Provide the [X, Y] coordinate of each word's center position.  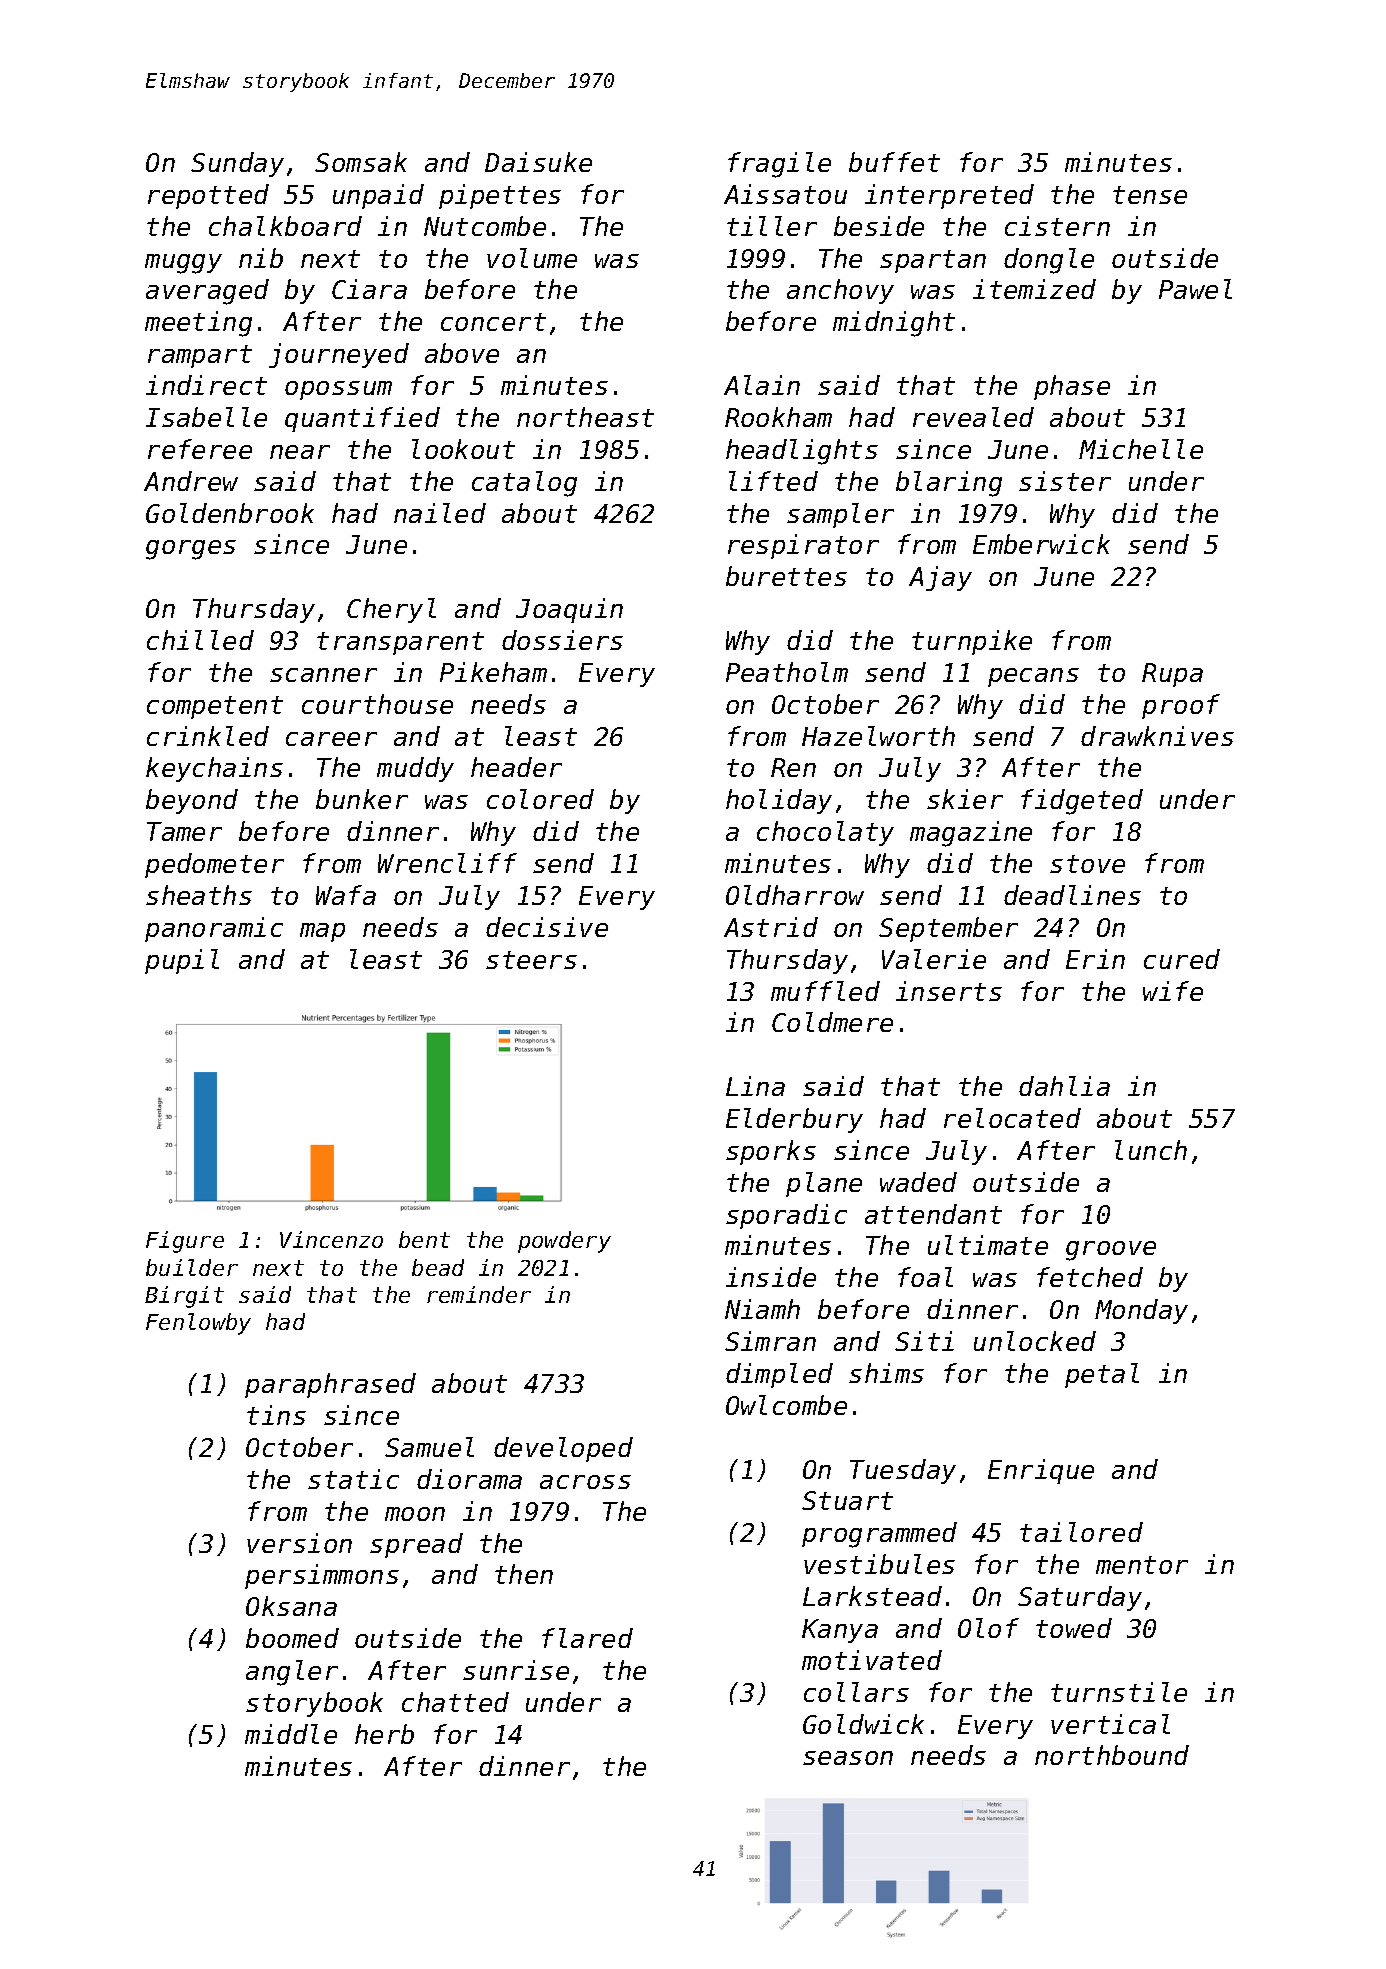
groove [1111, 1251]
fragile [779, 165]
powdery [564, 1242]
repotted [208, 196]
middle [291, 1734]
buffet [894, 162]
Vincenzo [331, 1239]
